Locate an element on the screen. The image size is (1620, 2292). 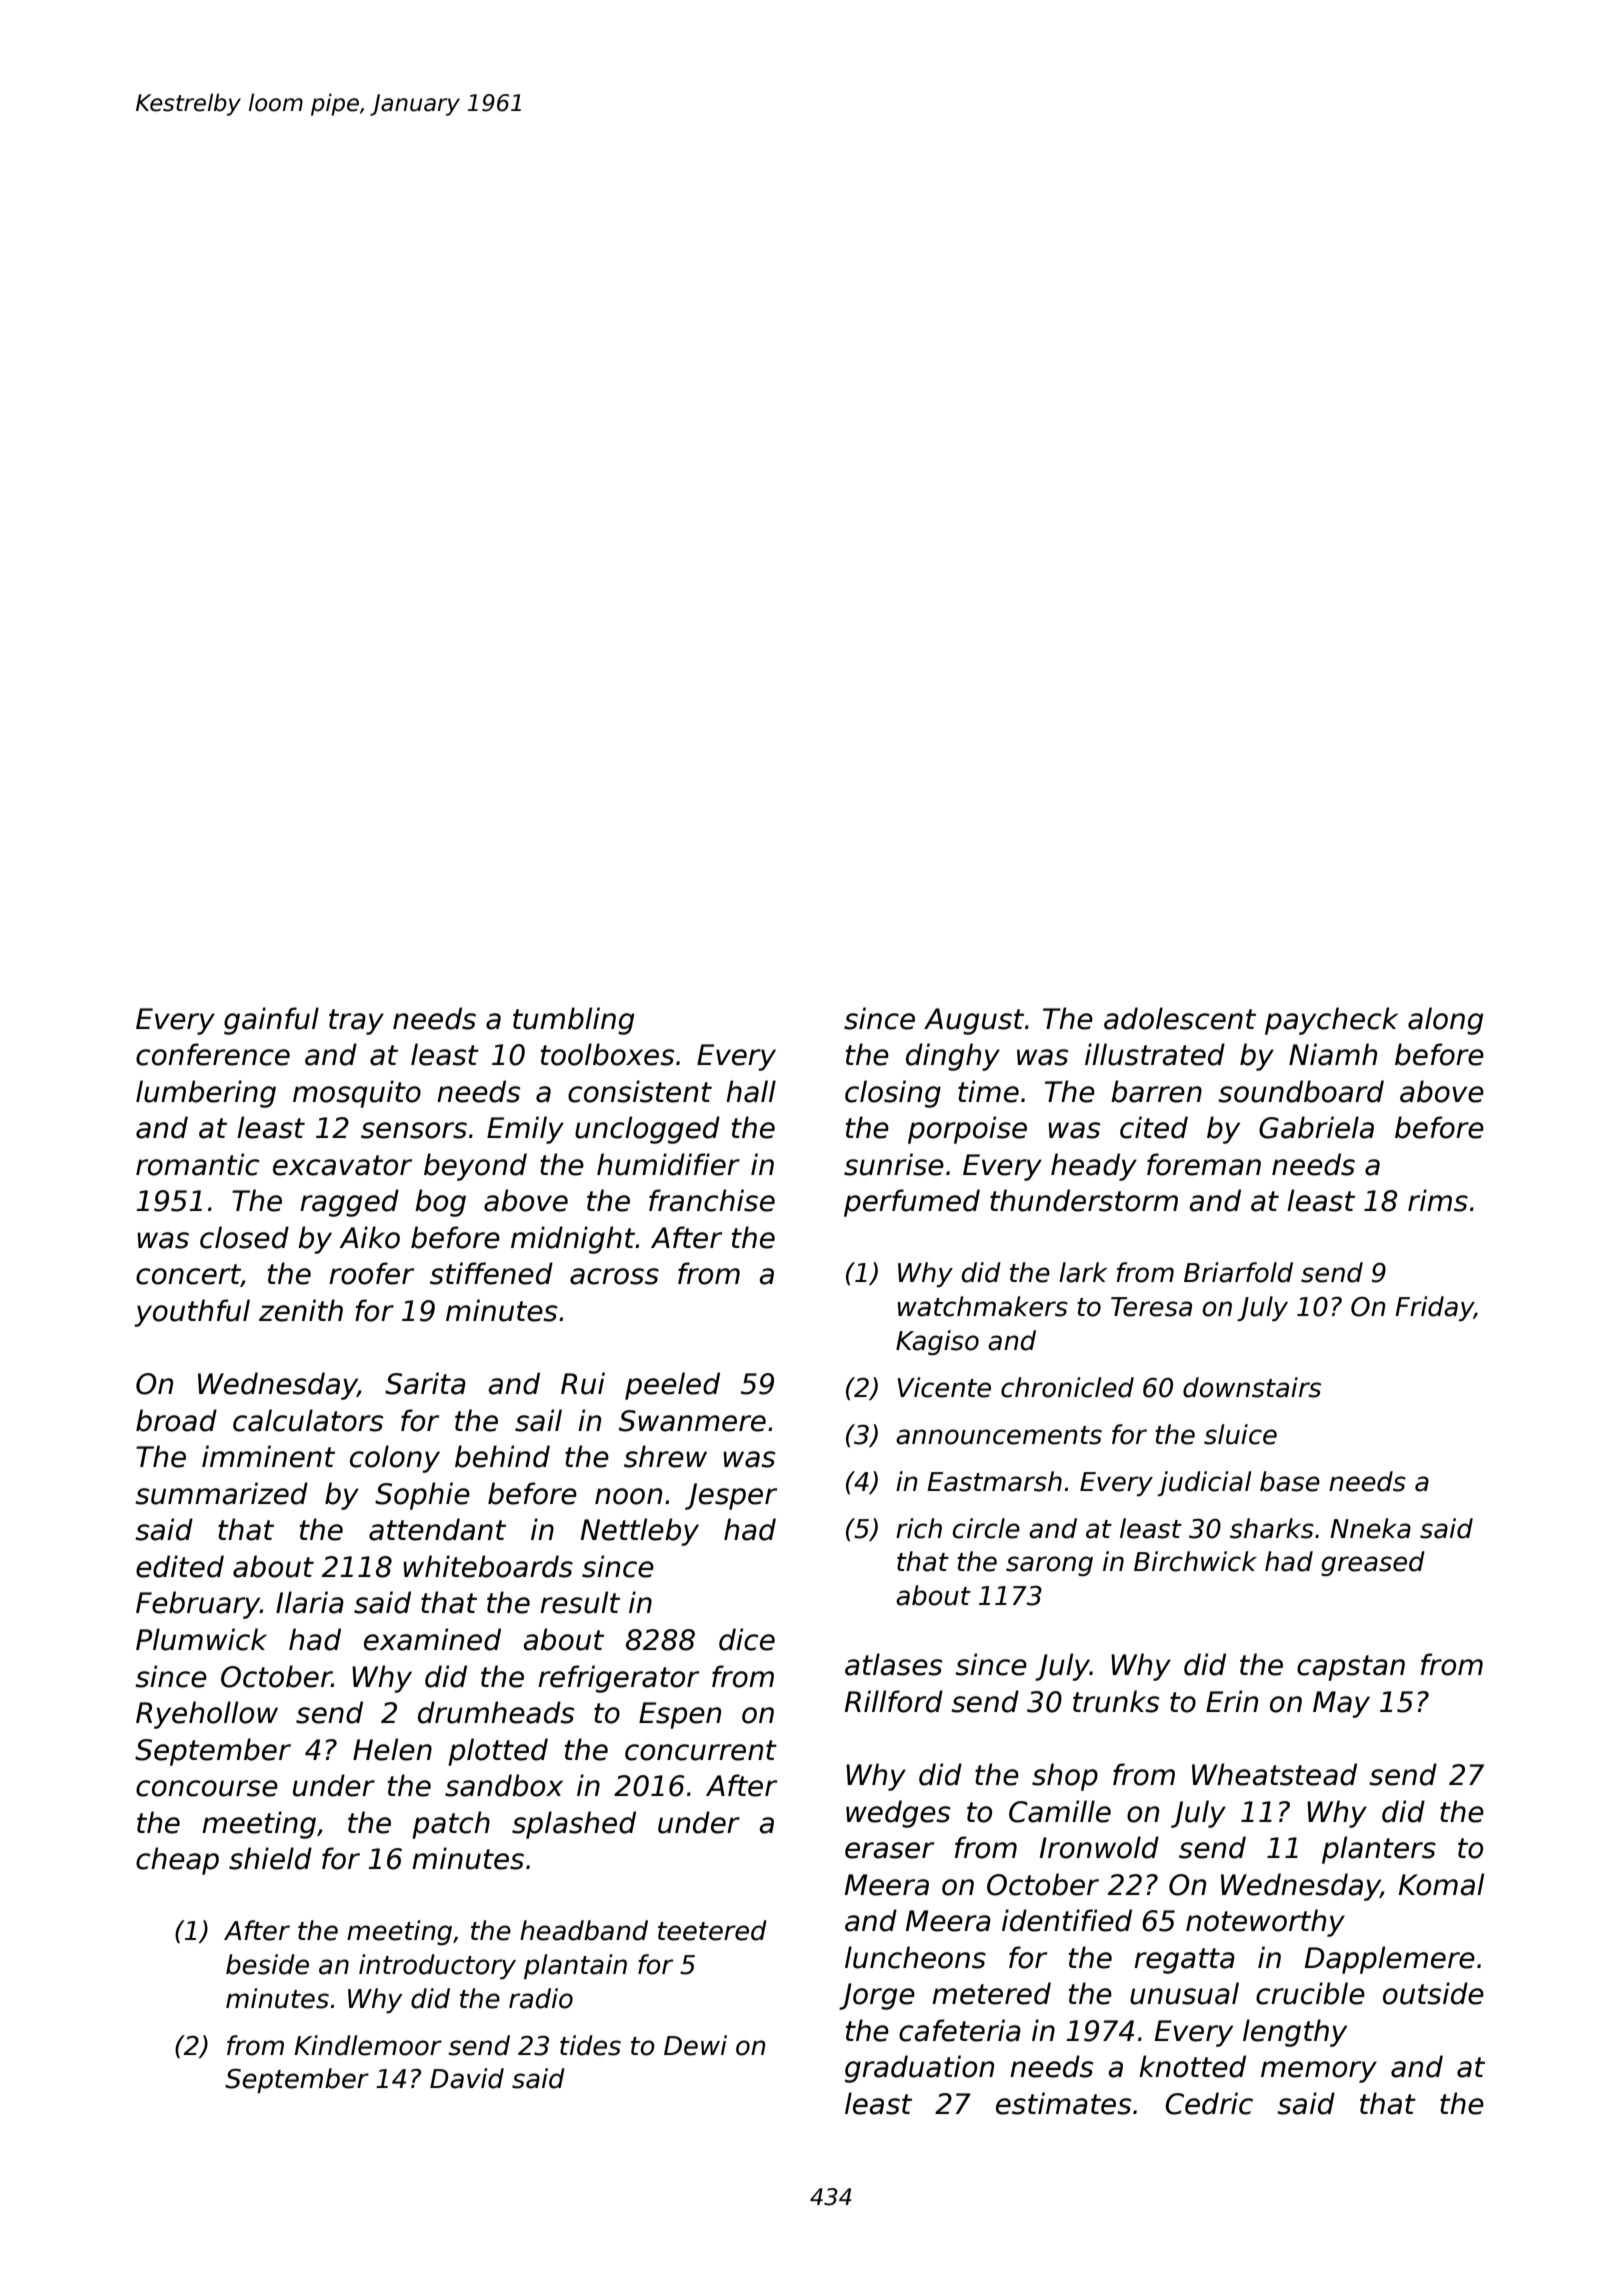
broad is located at coordinates (176, 1420).
